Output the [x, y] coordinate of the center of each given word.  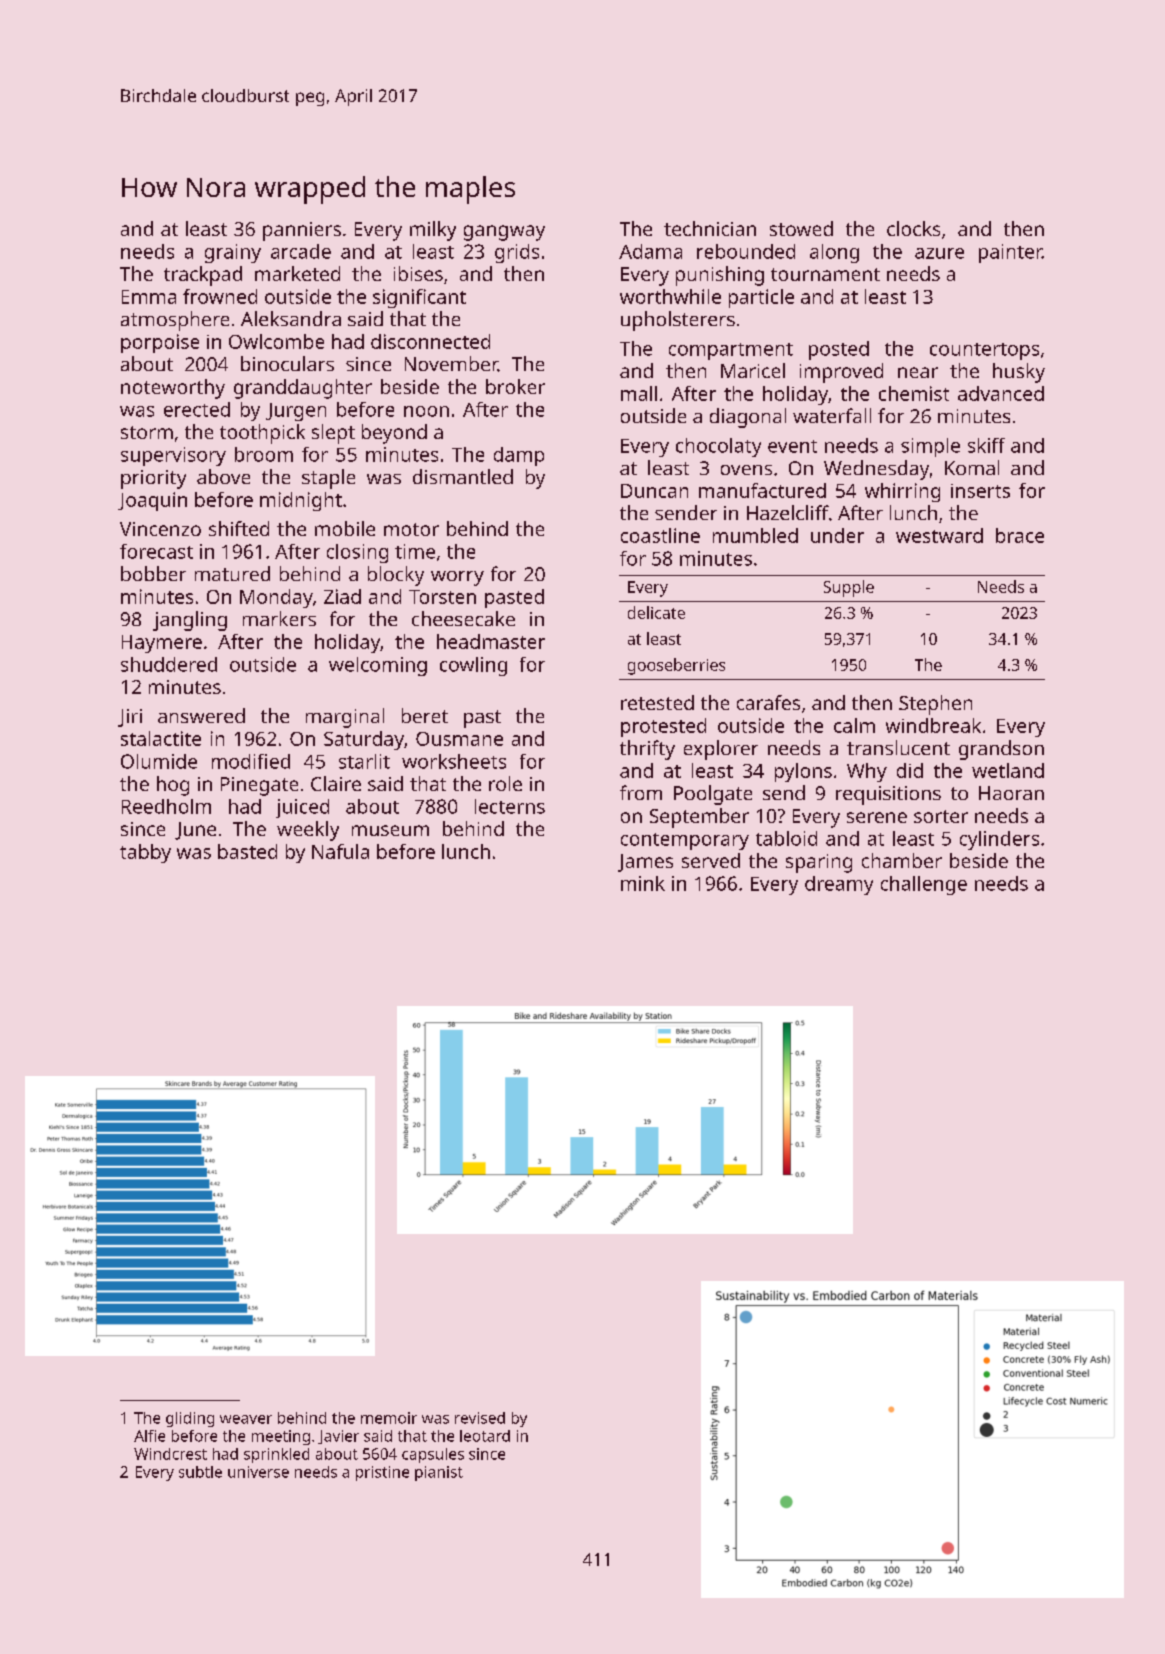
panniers [302, 231]
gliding [190, 1419]
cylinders [999, 840]
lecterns [510, 806]
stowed [801, 228]
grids [517, 253]
